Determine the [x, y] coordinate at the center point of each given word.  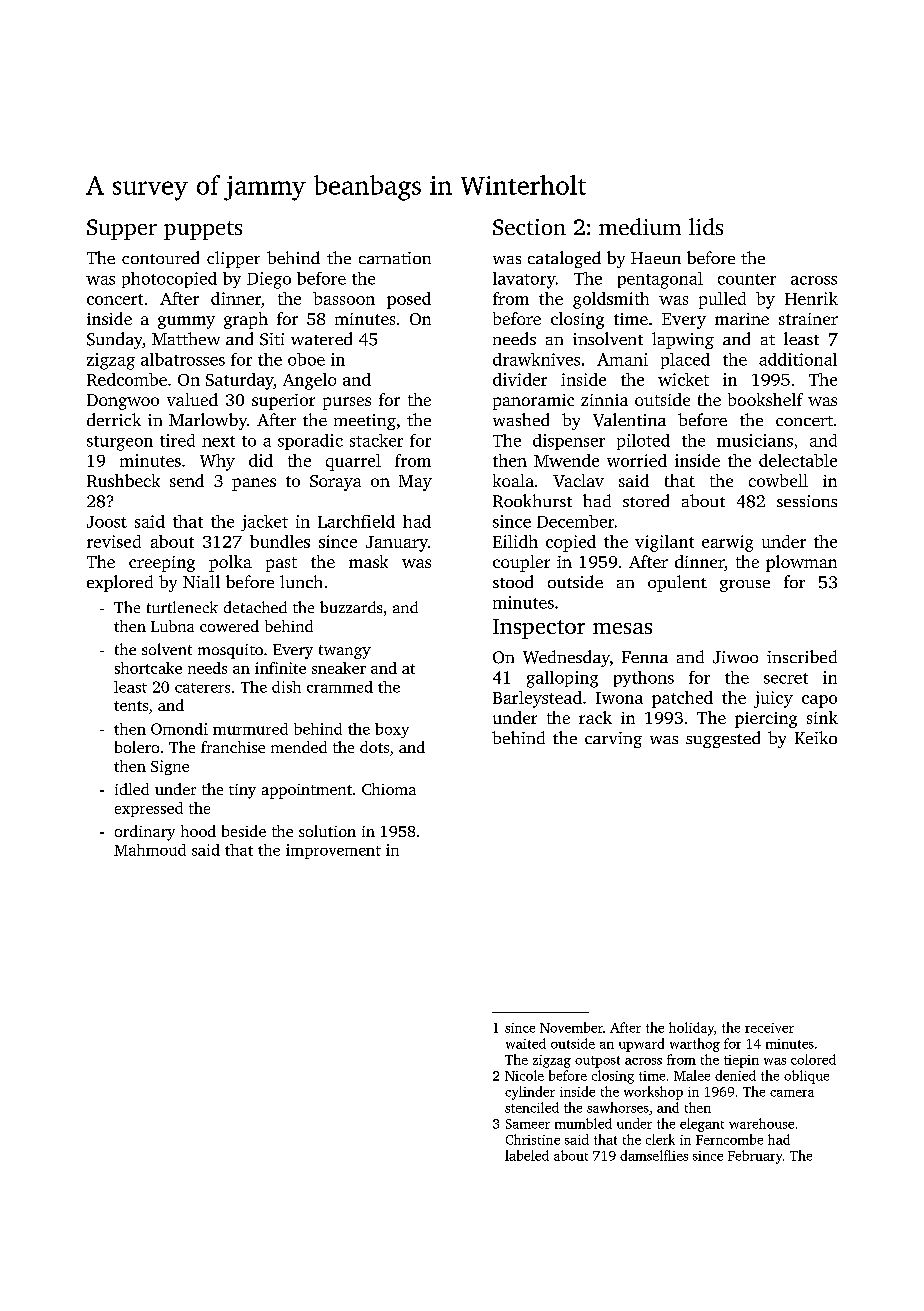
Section [529, 227]
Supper [122, 229]
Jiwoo [735, 657]
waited [526, 1043]
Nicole [524, 1075]
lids [706, 226]
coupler [521, 563]
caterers [202, 688]
